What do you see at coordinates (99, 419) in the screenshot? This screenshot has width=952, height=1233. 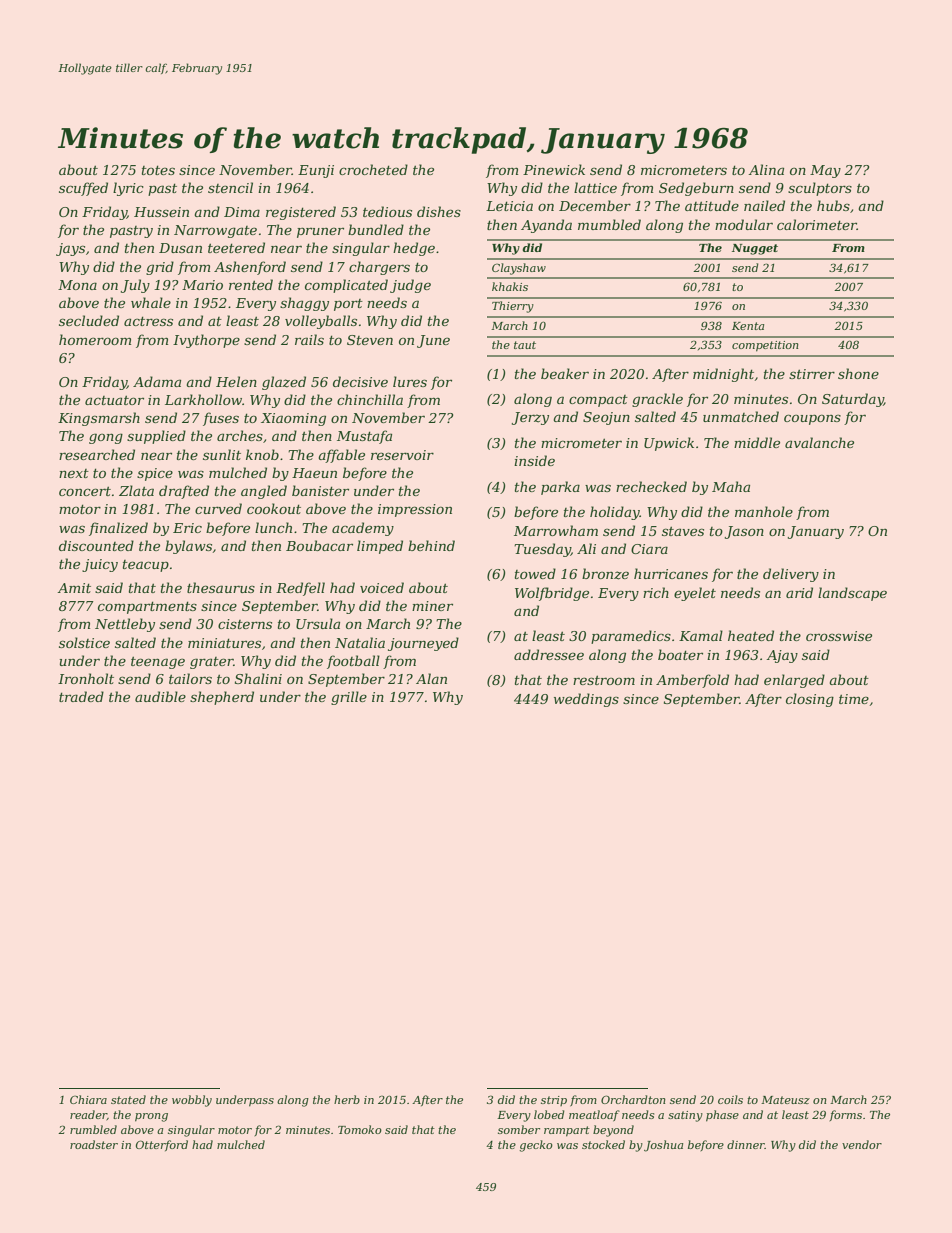 I see `Kingsmarsh` at bounding box center [99, 419].
